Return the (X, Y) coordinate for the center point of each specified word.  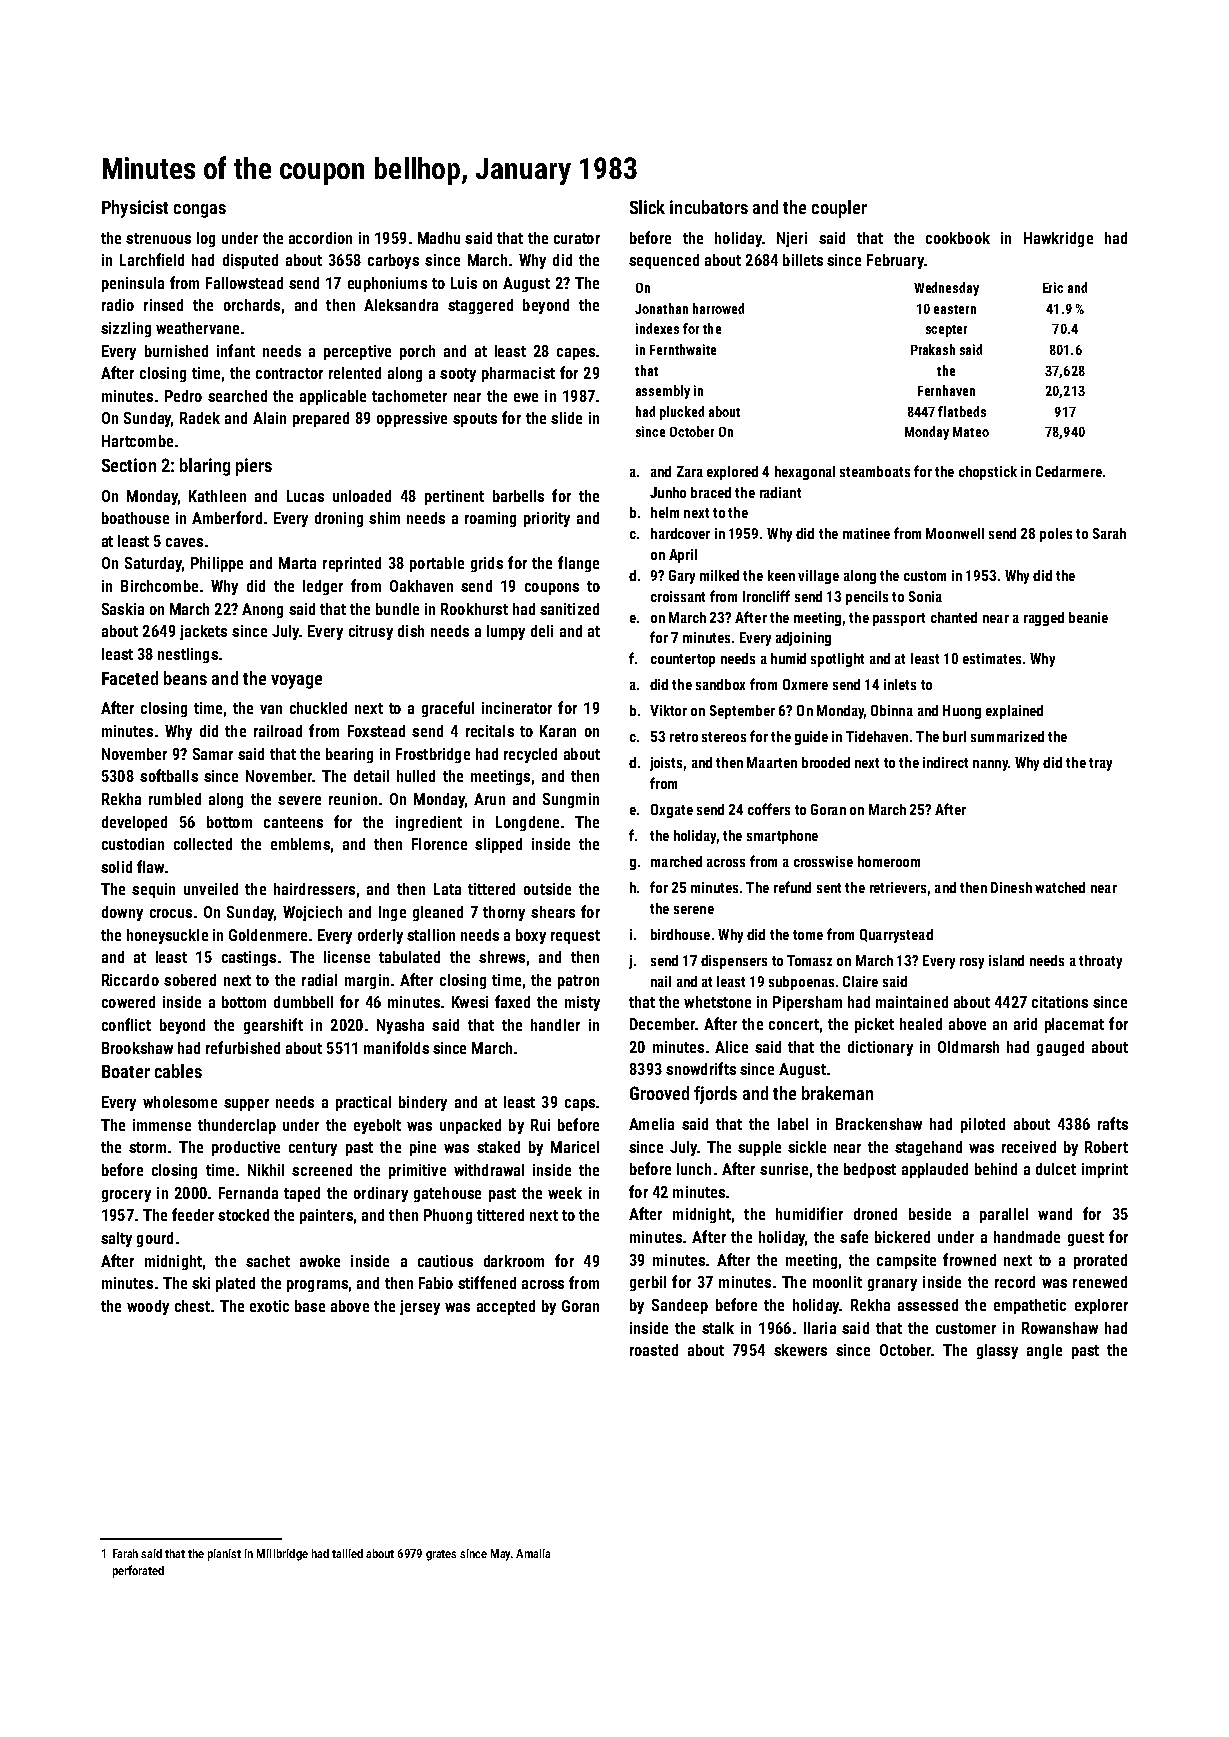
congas (200, 211)
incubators (709, 207)
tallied (347, 1553)
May (500, 1555)
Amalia (533, 1553)
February (895, 261)
